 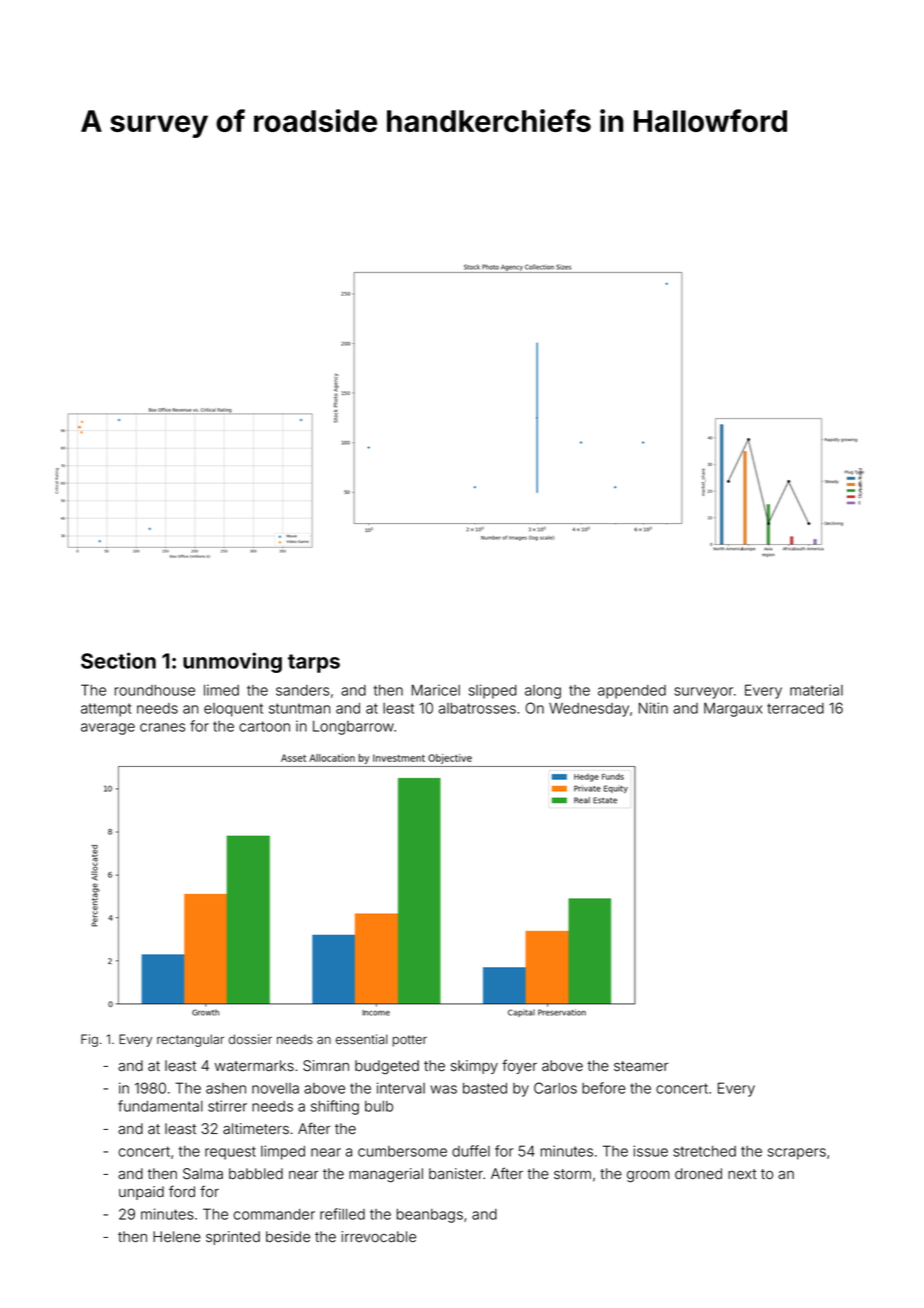 What do you see at coordinates (256, 1174) in the document?
I see `babbled` at bounding box center [256, 1174].
